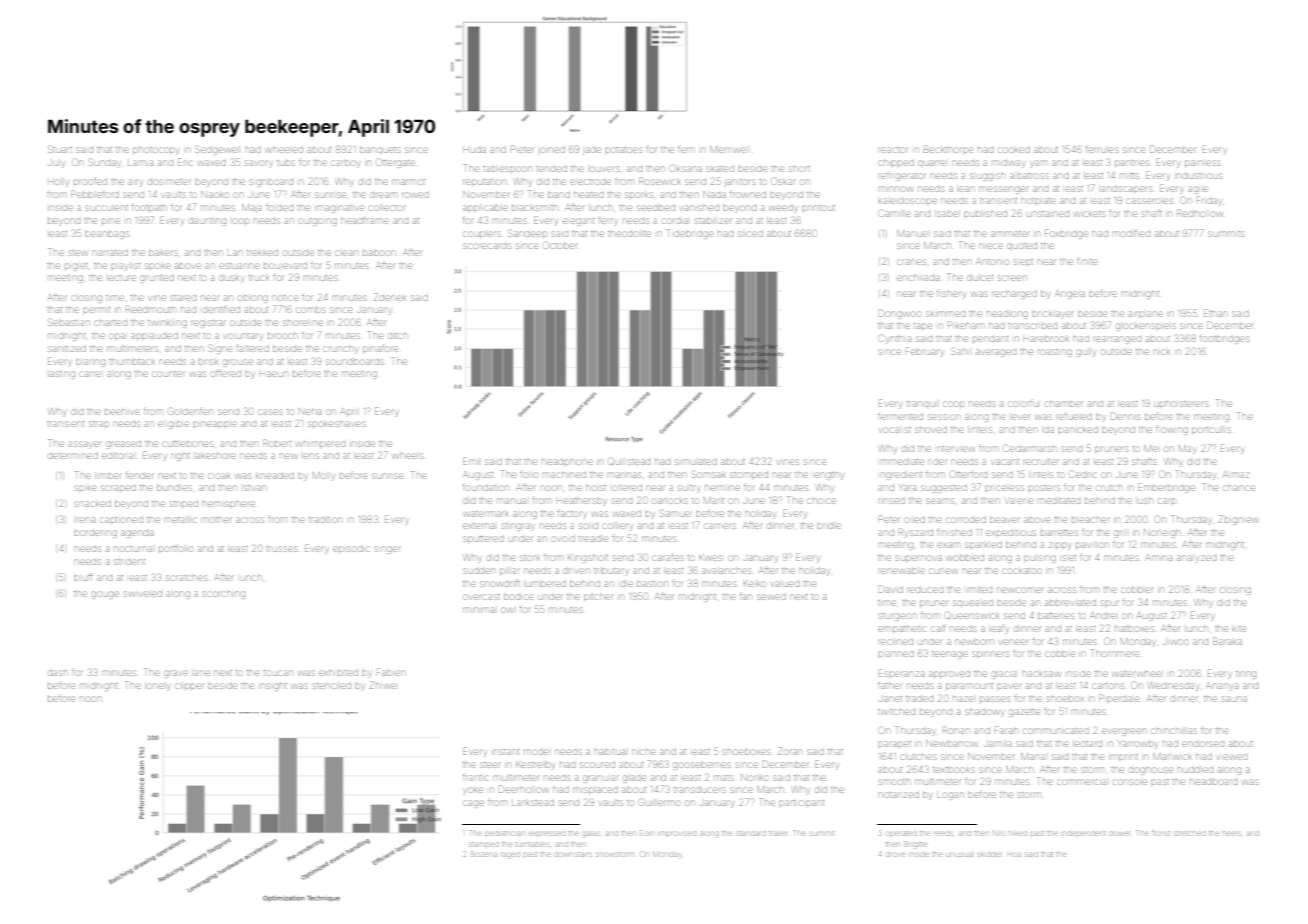 This screenshot has width=1308, height=924. Describe the element at coordinates (207, 222) in the screenshot. I see `daunting` at that location.
